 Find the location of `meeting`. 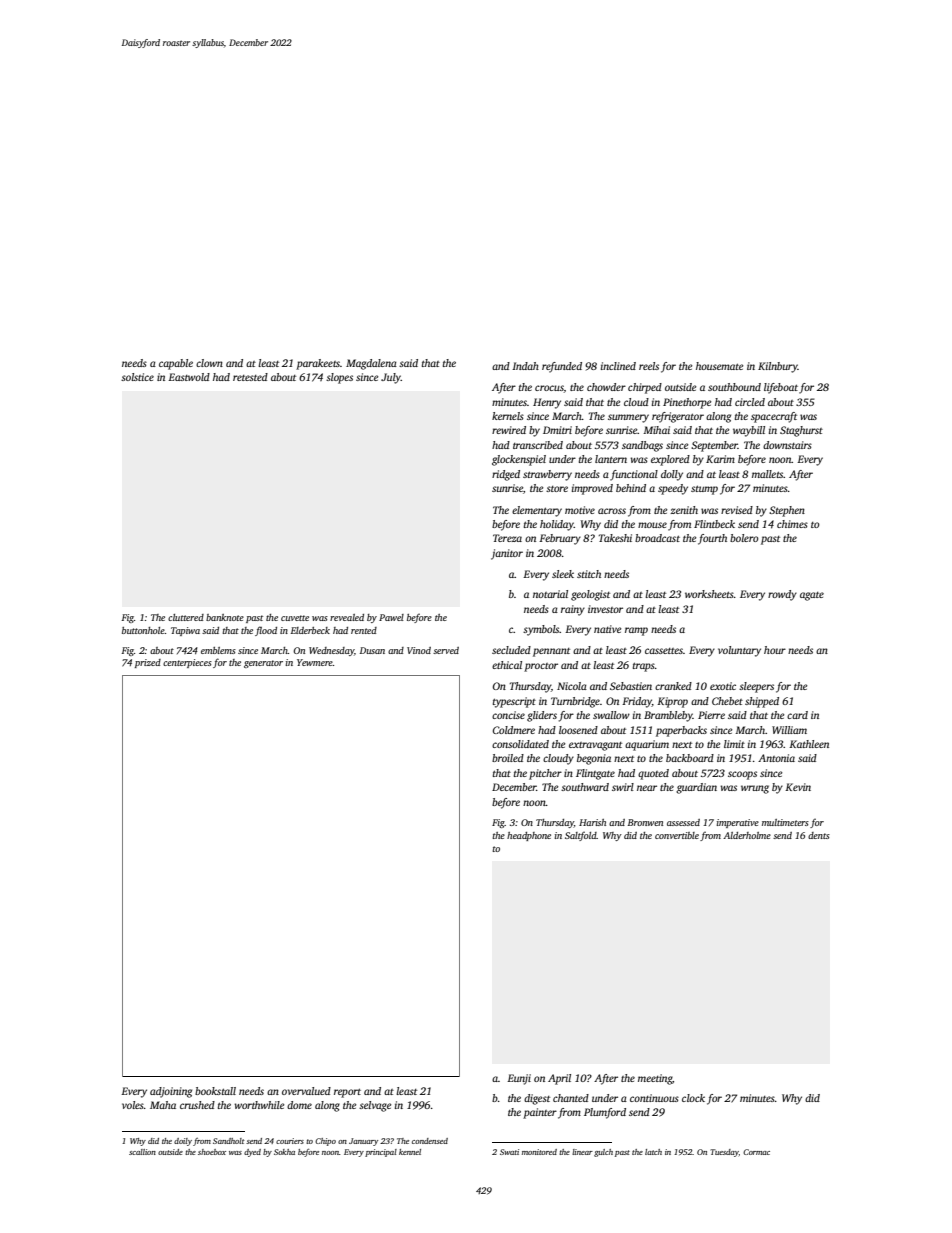

meeting is located at coordinates (655, 1079).
